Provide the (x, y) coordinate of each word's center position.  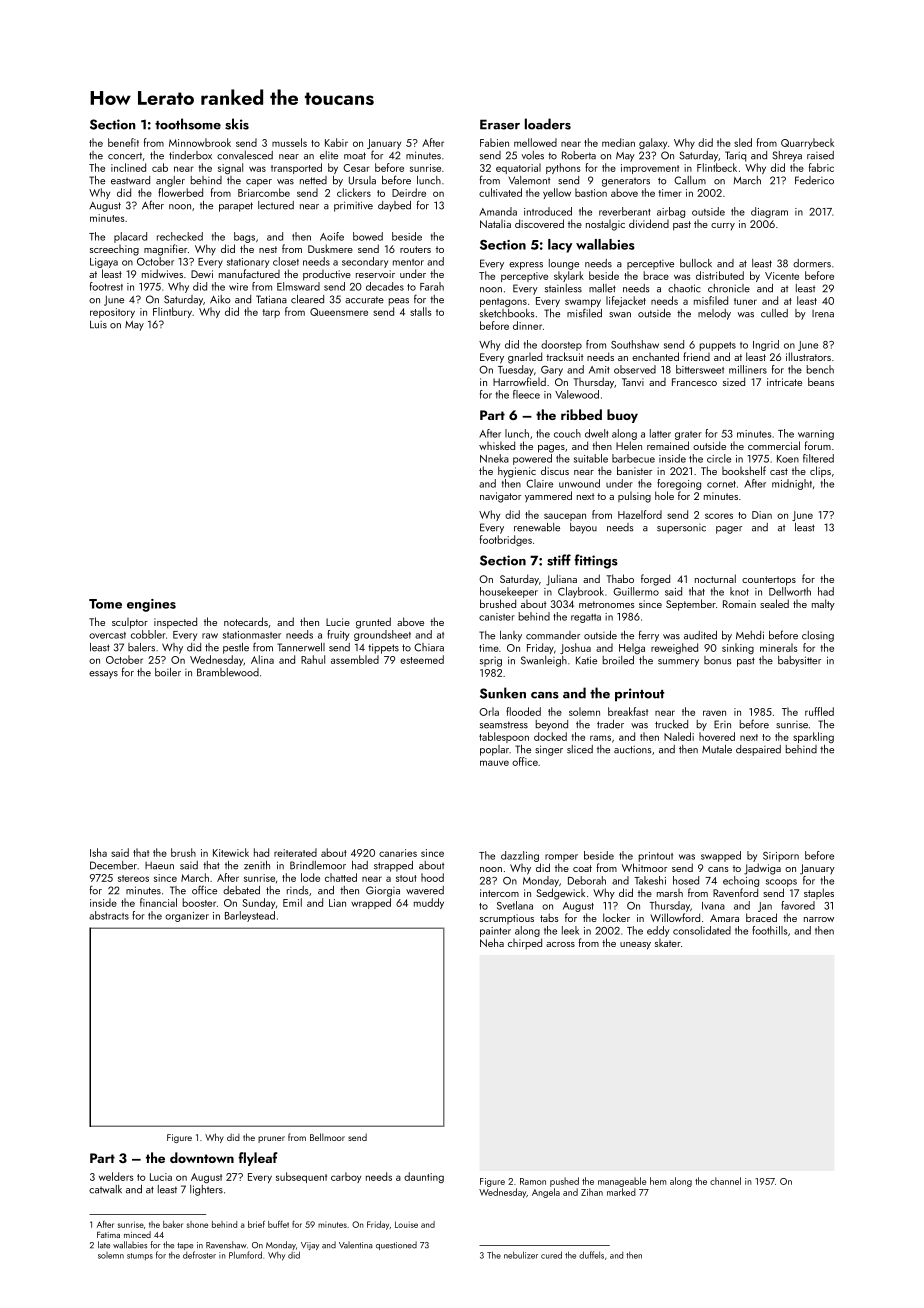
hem (658, 1181)
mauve (494, 763)
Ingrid (766, 345)
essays (103, 675)
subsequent (301, 1177)
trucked (671, 724)
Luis (98, 324)
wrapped (371, 903)
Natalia (495, 224)
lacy (560, 246)
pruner (271, 1139)
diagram (769, 212)
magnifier (165, 250)
